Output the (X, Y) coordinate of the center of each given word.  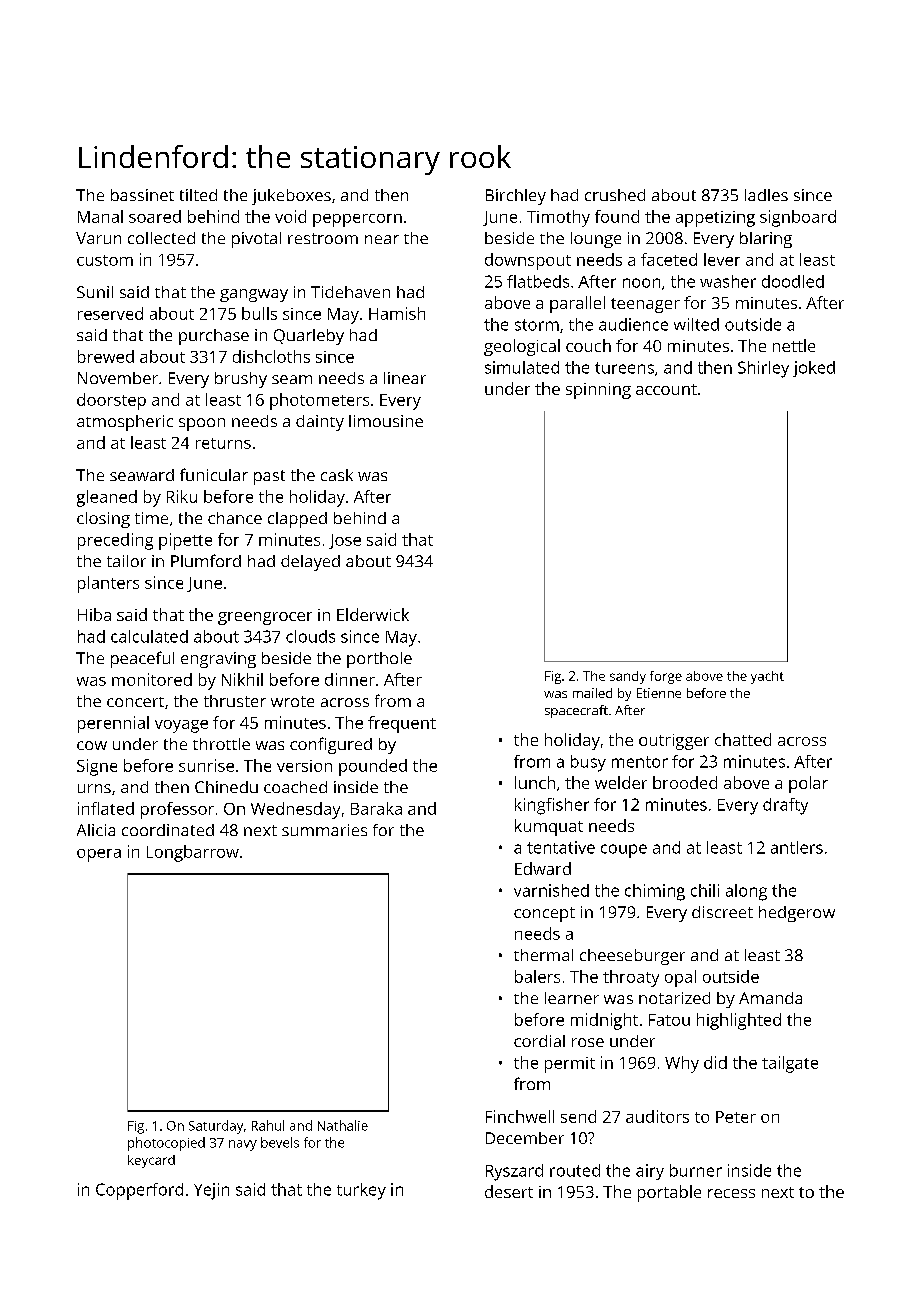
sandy (628, 677)
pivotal (256, 240)
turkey (361, 1191)
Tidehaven (350, 292)
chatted (743, 739)
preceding (115, 541)
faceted (669, 259)
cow (92, 745)
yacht (767, 677)
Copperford (139, 1191)
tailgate (790, 1064)
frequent (402, 724)
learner (572, 998)
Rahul (268, 1125)
